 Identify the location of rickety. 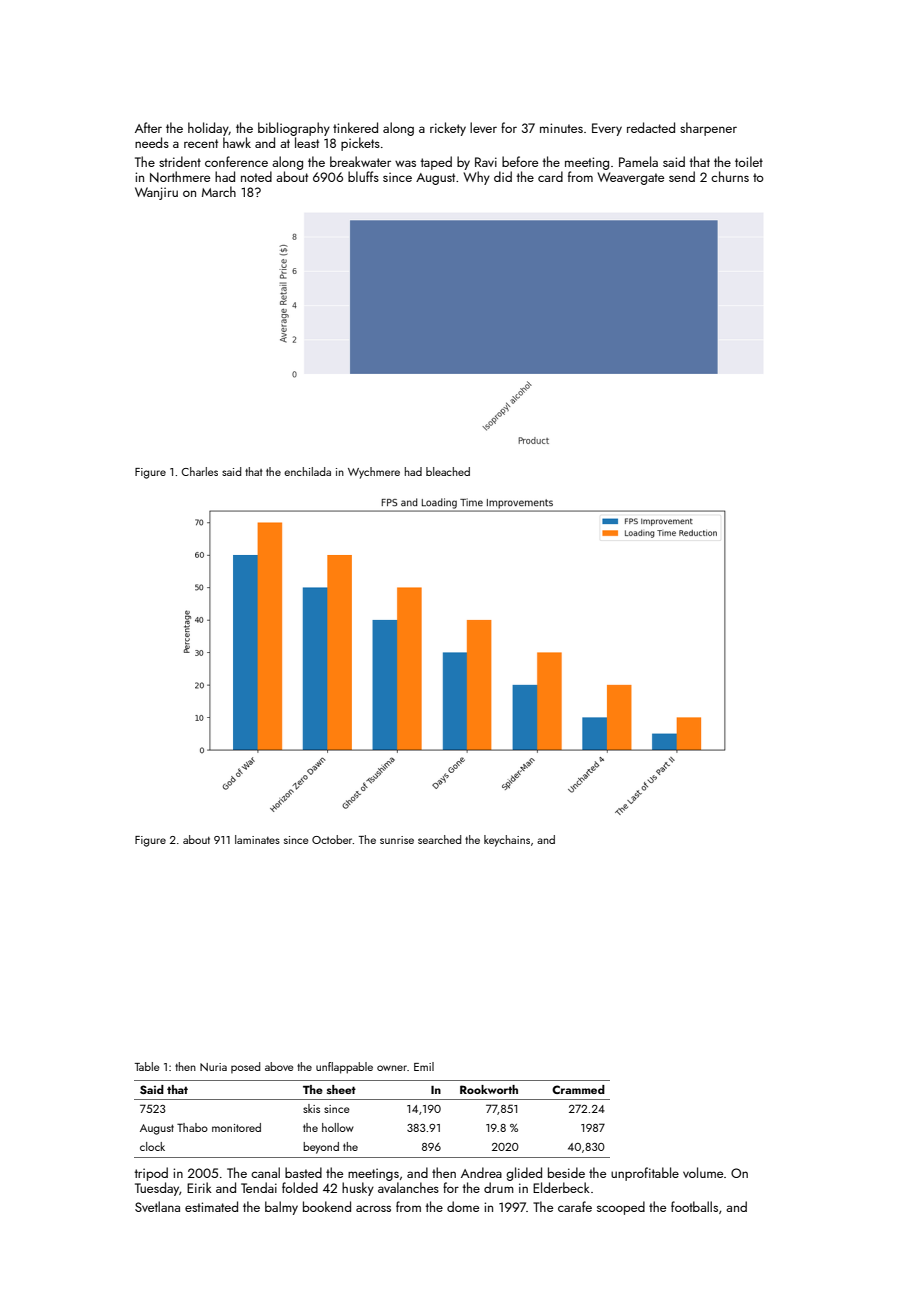
(448, 129).
